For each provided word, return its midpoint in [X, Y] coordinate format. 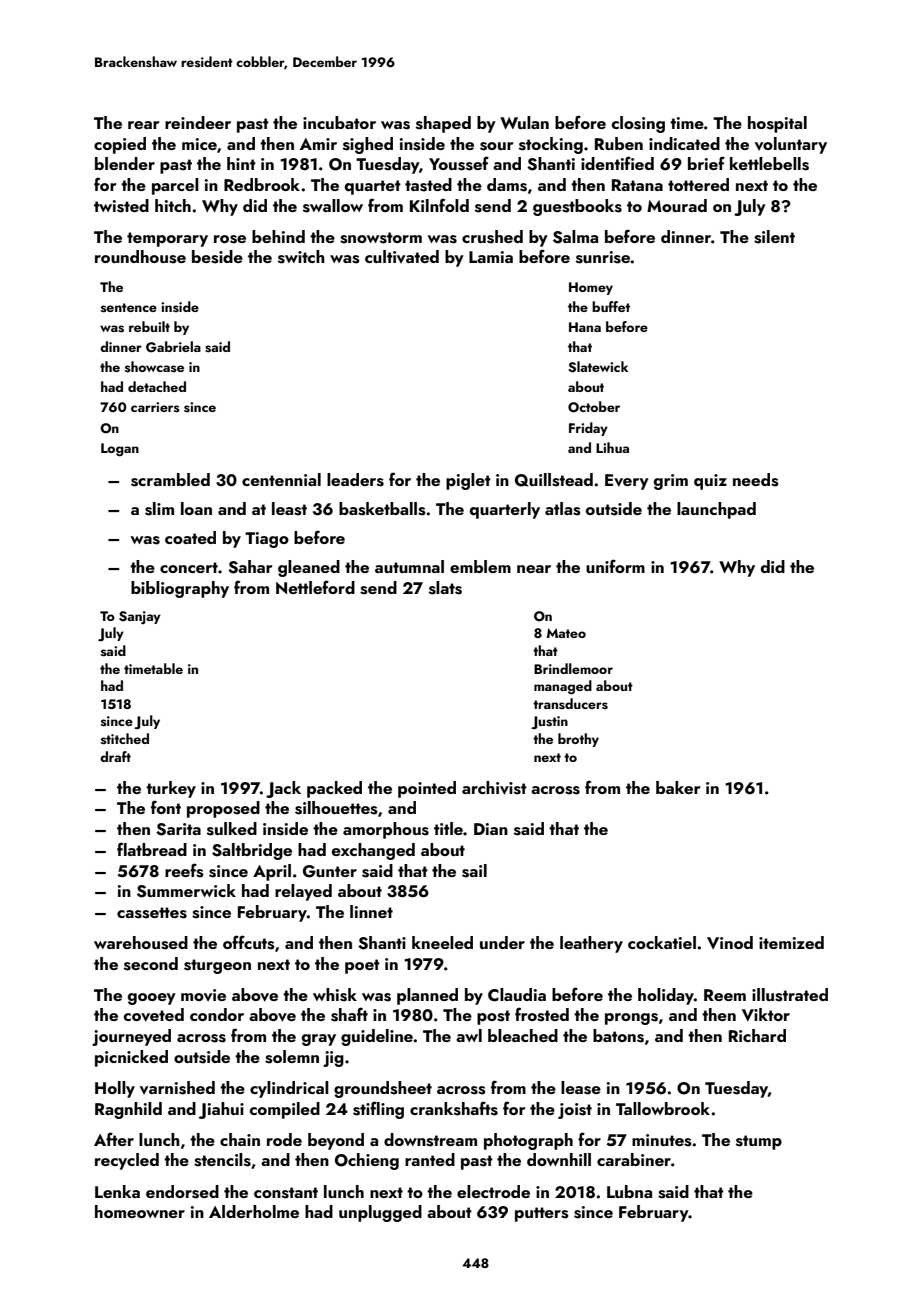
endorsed [182, 1192]
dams [507, 185]
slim [159, 509]
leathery [591, 944]
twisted [121, 206]
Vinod [730, 942]
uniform [615, 566]
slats [445, 588]
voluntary [791, 145]
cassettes [152, 913]
